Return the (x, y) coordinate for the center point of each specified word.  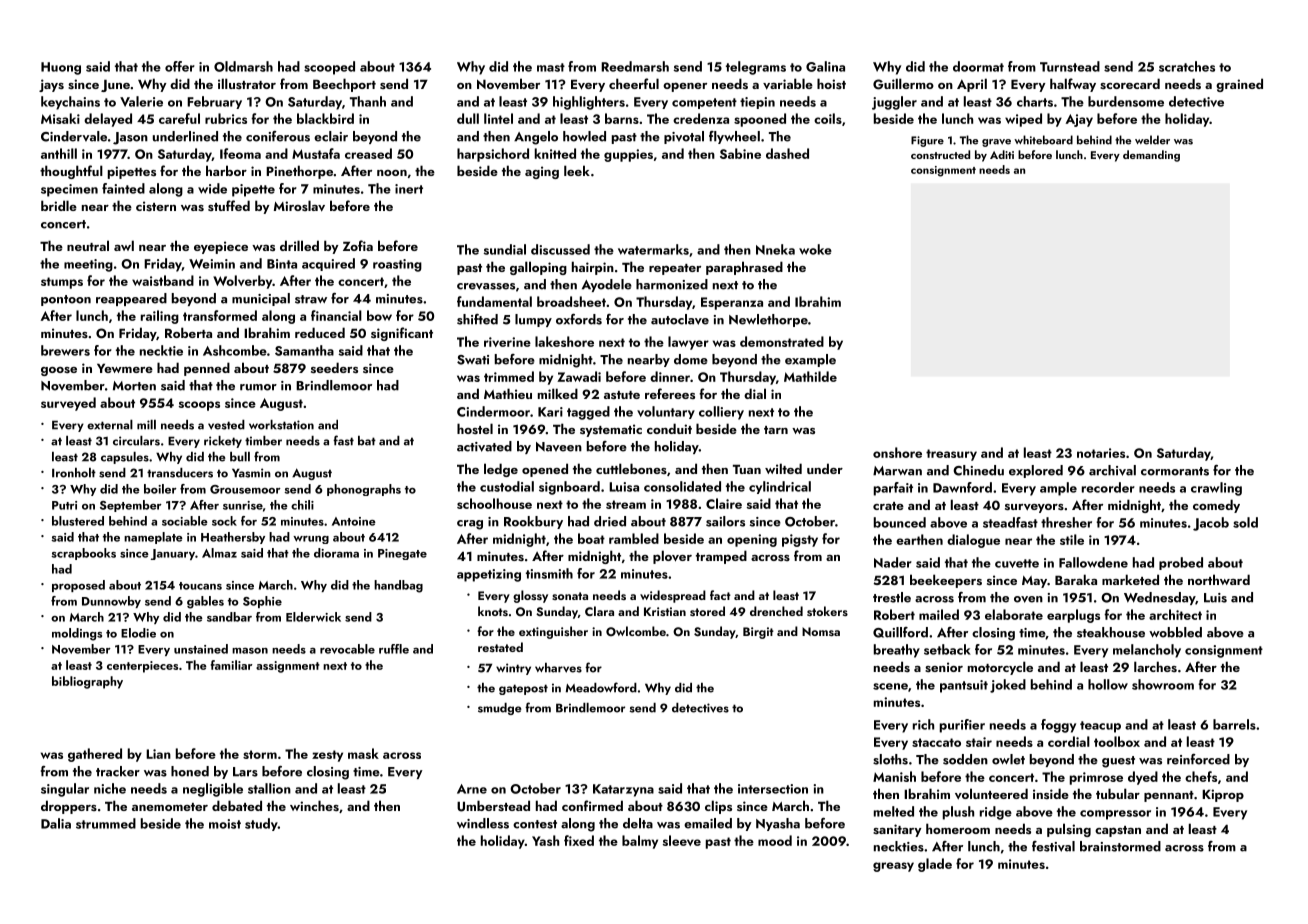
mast (551, 67)
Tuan (747, 469)
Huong (61, 68)
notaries (1101, 453)
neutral (88, 245)
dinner (670, 376)
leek (577, 170)
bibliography (87, 682)
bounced (900, 522)
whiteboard (1043, 140)
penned (207, 369)
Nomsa (821, 631)
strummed (106, 823)
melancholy (1147, 651)
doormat (978, 66)
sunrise (243, 505)
